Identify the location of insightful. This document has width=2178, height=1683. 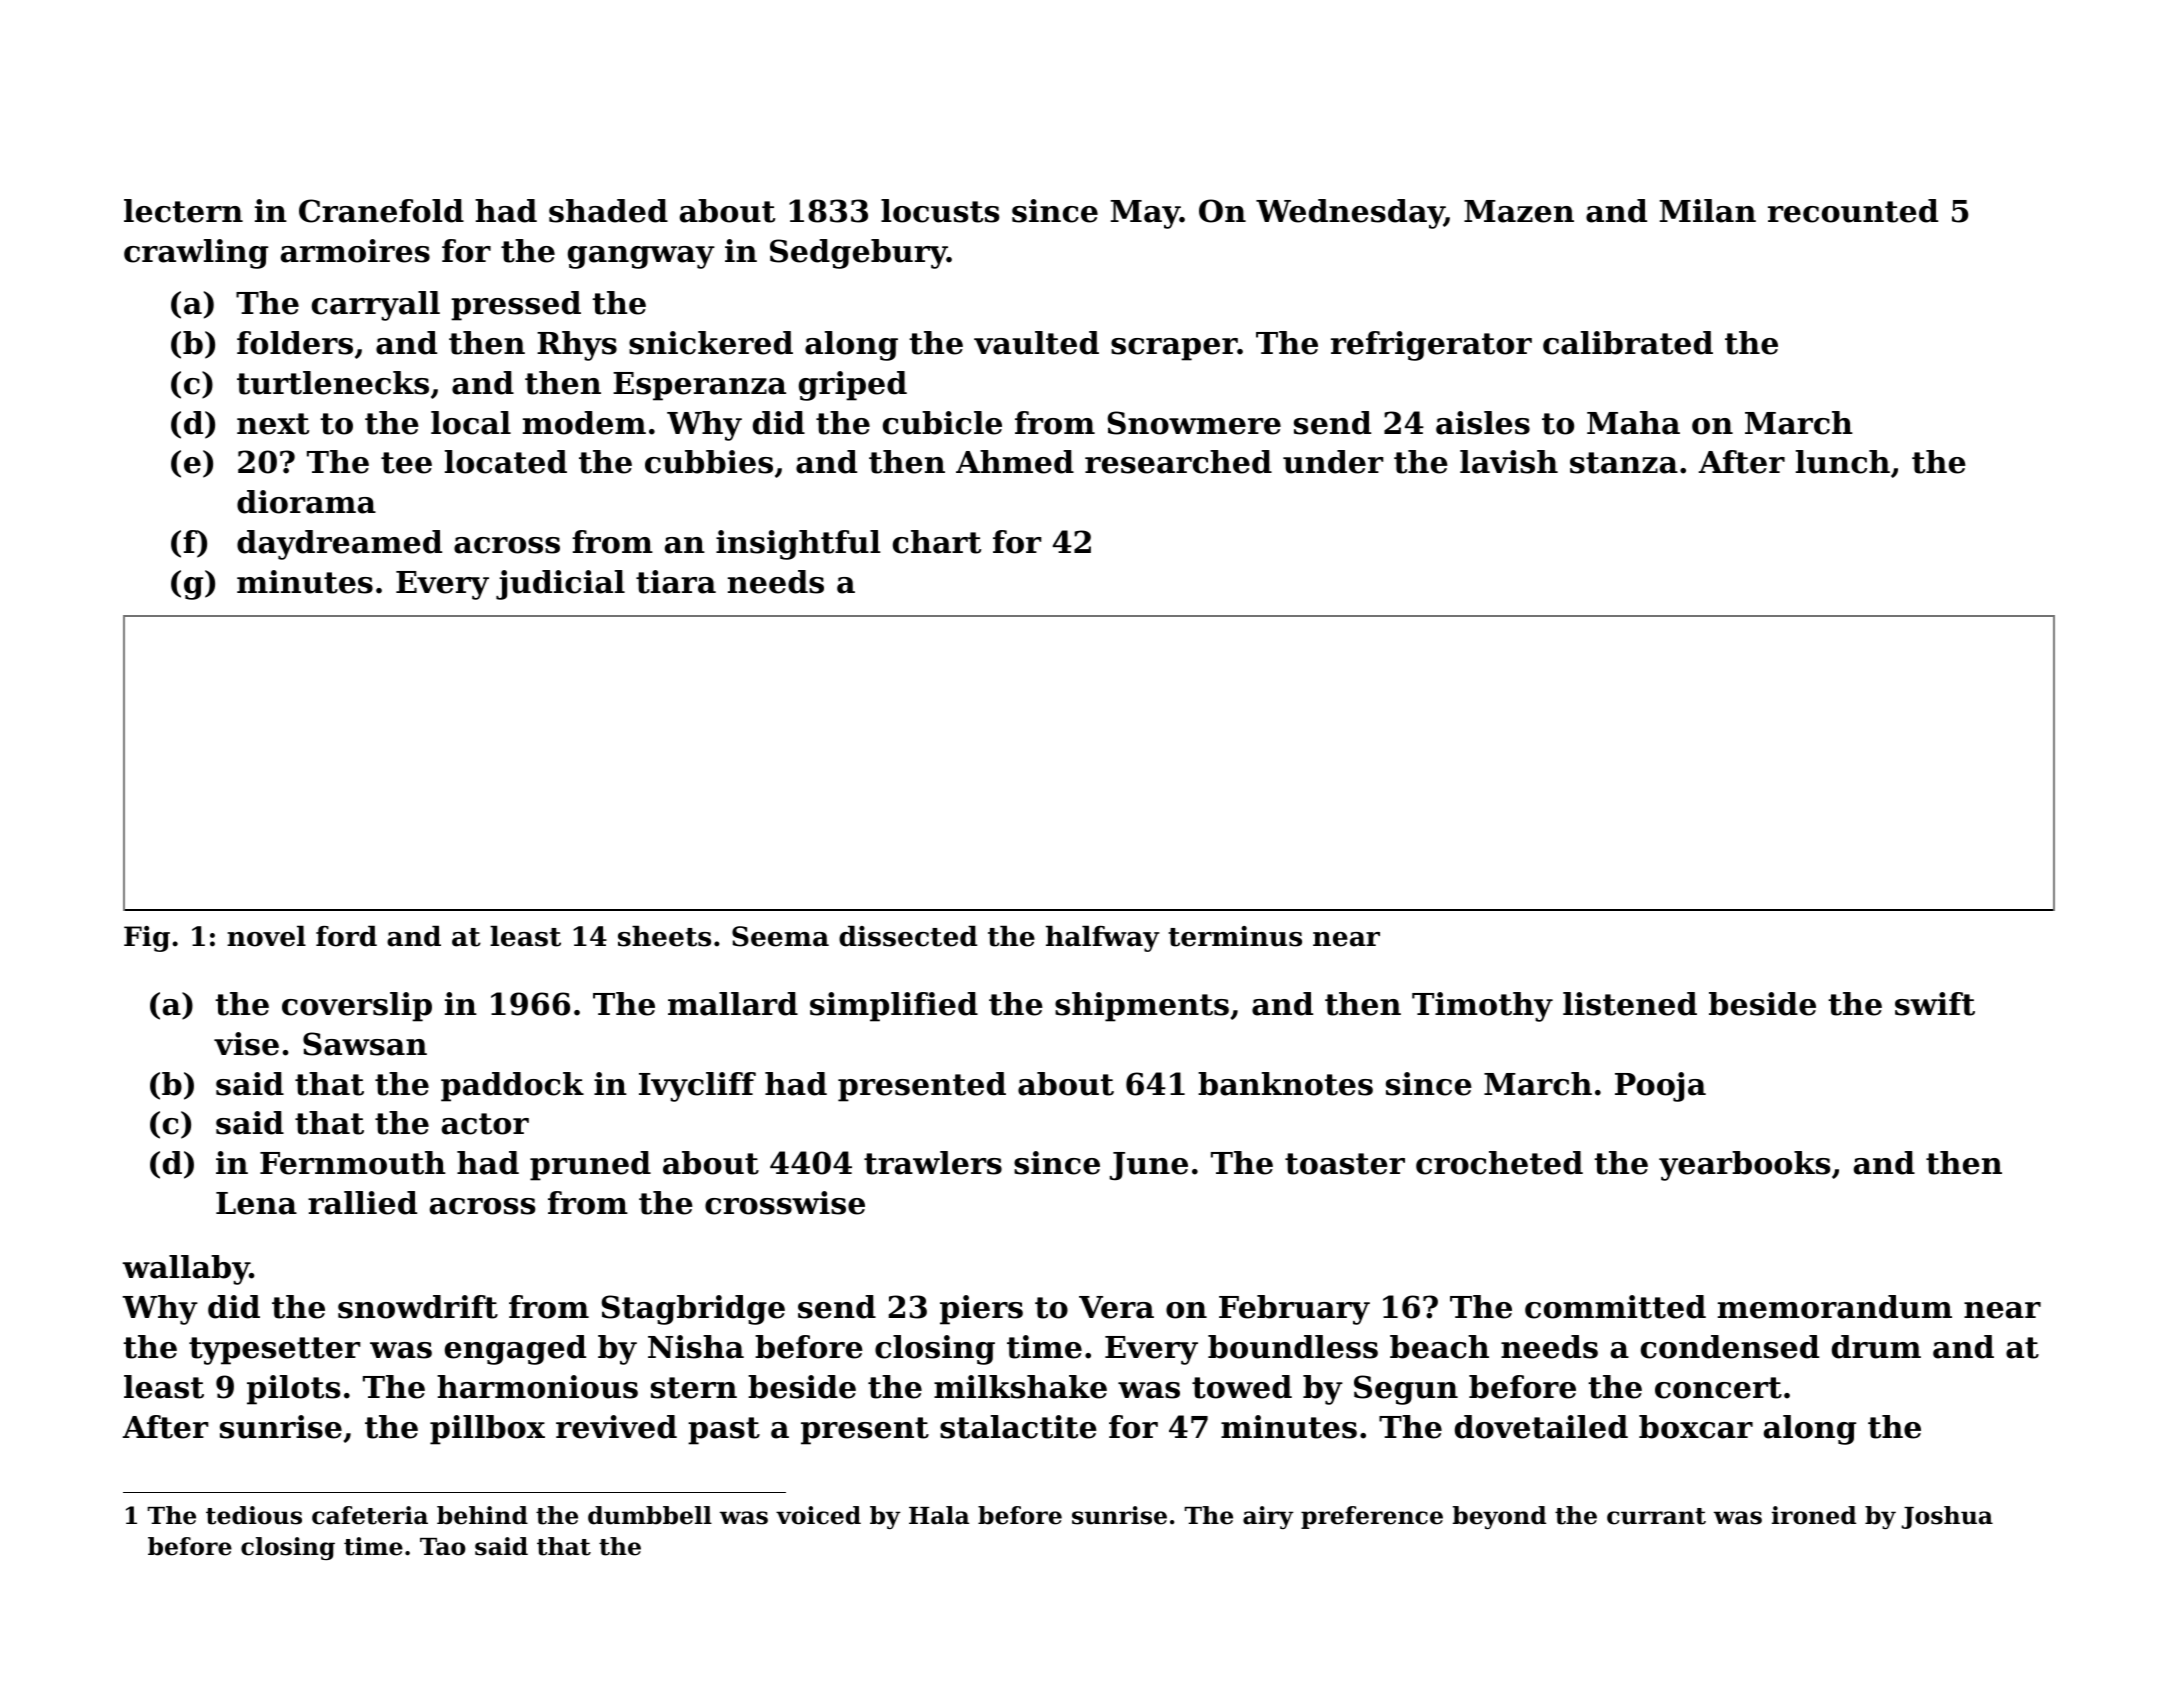
(798, 545).
